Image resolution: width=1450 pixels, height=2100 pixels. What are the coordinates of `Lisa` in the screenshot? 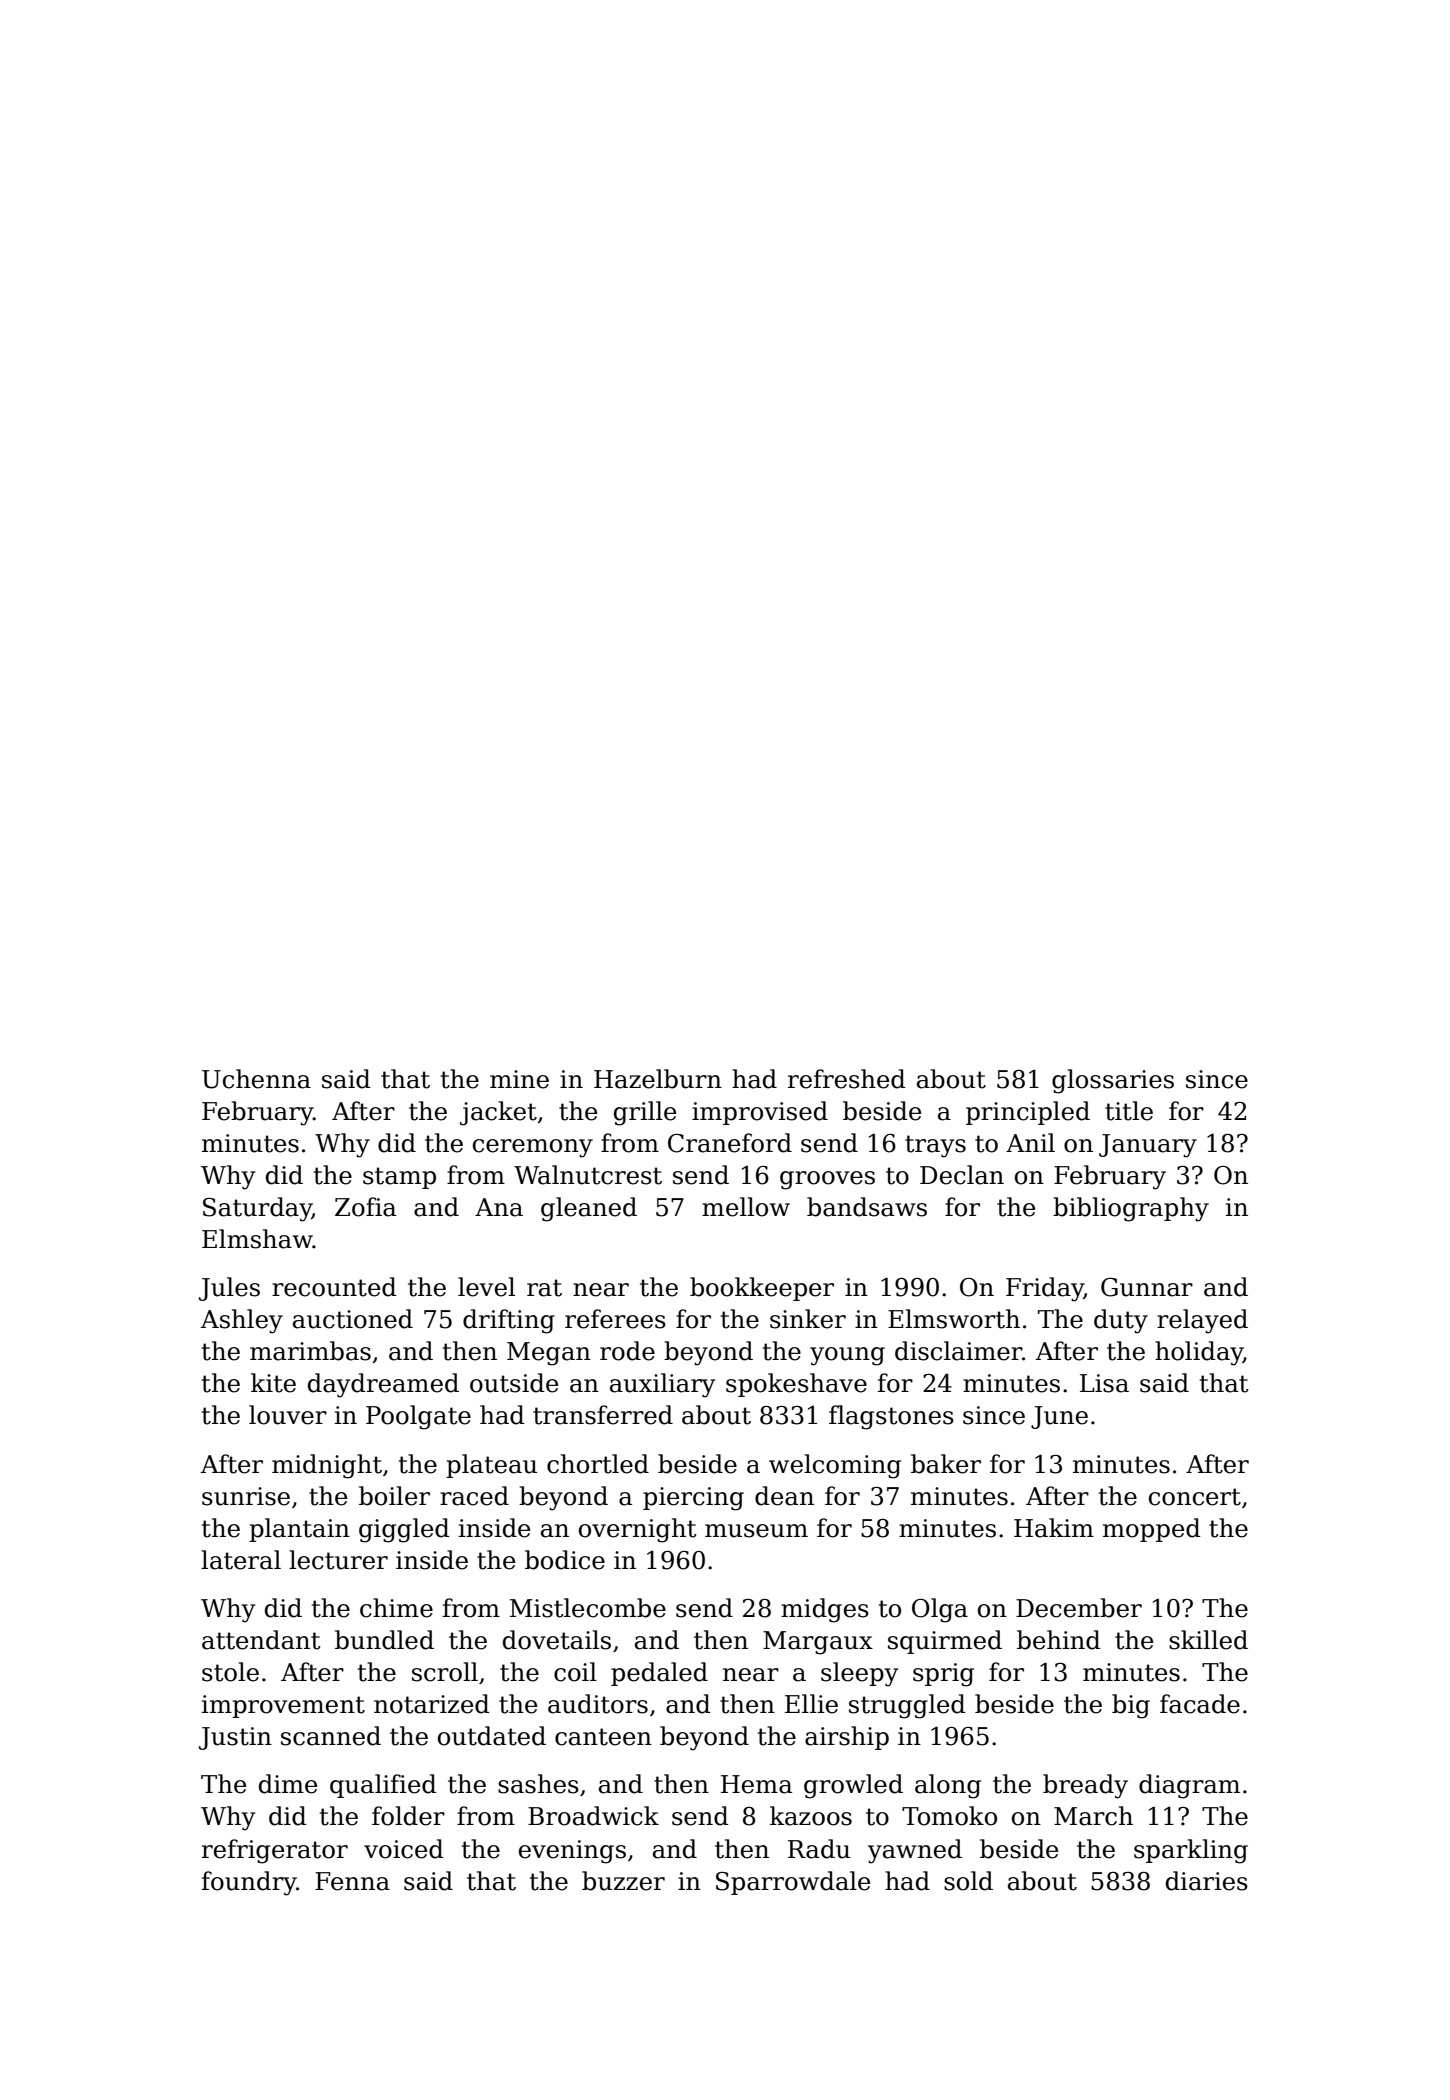 It's located at (1104, 1383).
